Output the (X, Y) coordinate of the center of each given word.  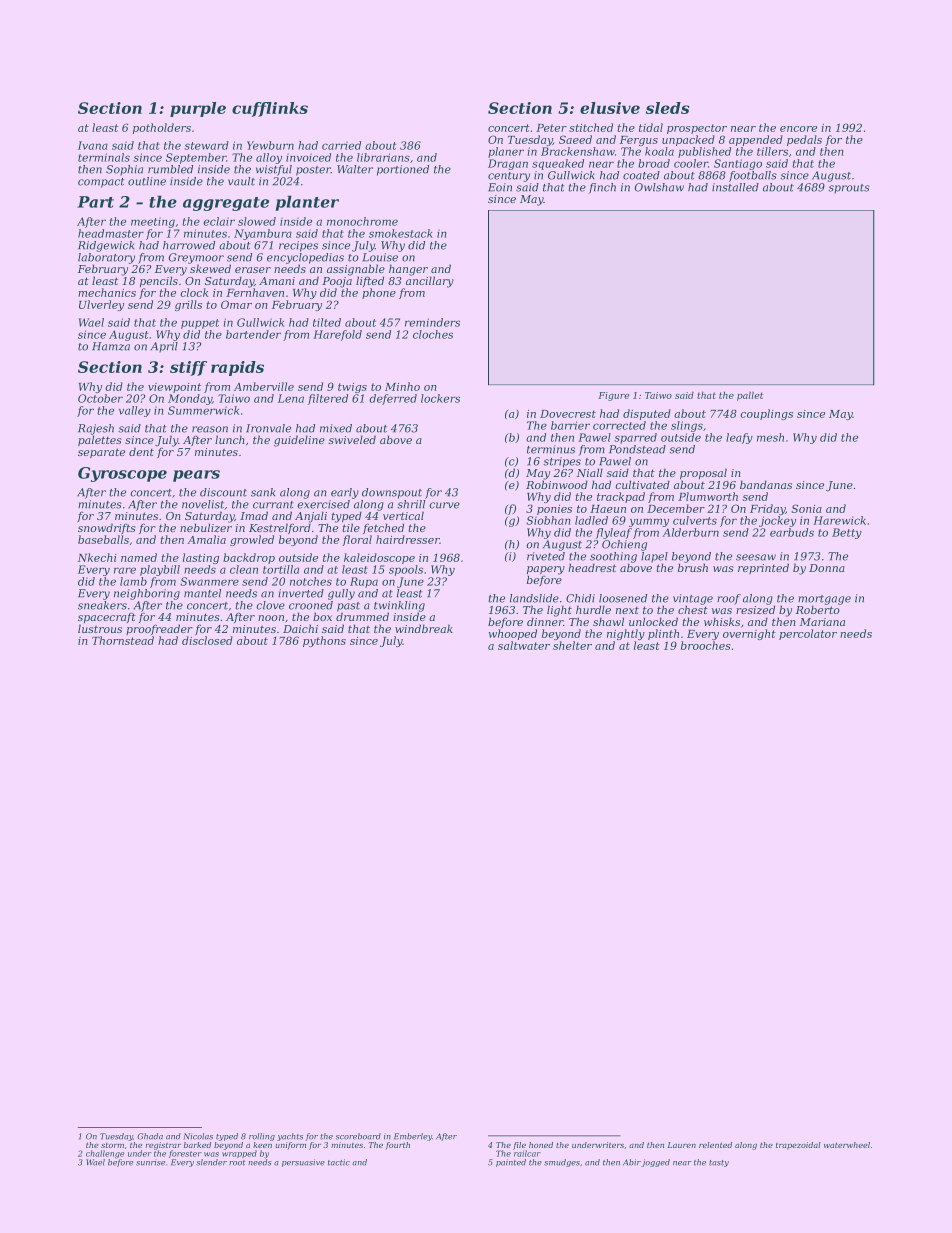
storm (112, 1145)
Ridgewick (106, 246)
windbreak (424, 628)
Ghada (150, 1136)
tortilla (281, 569)
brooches (706, 645)
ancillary (430, 282)
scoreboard (358, 1136)
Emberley (413, 1137)
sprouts (849, 189)
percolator (808, 634)
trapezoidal (798, 1146)
